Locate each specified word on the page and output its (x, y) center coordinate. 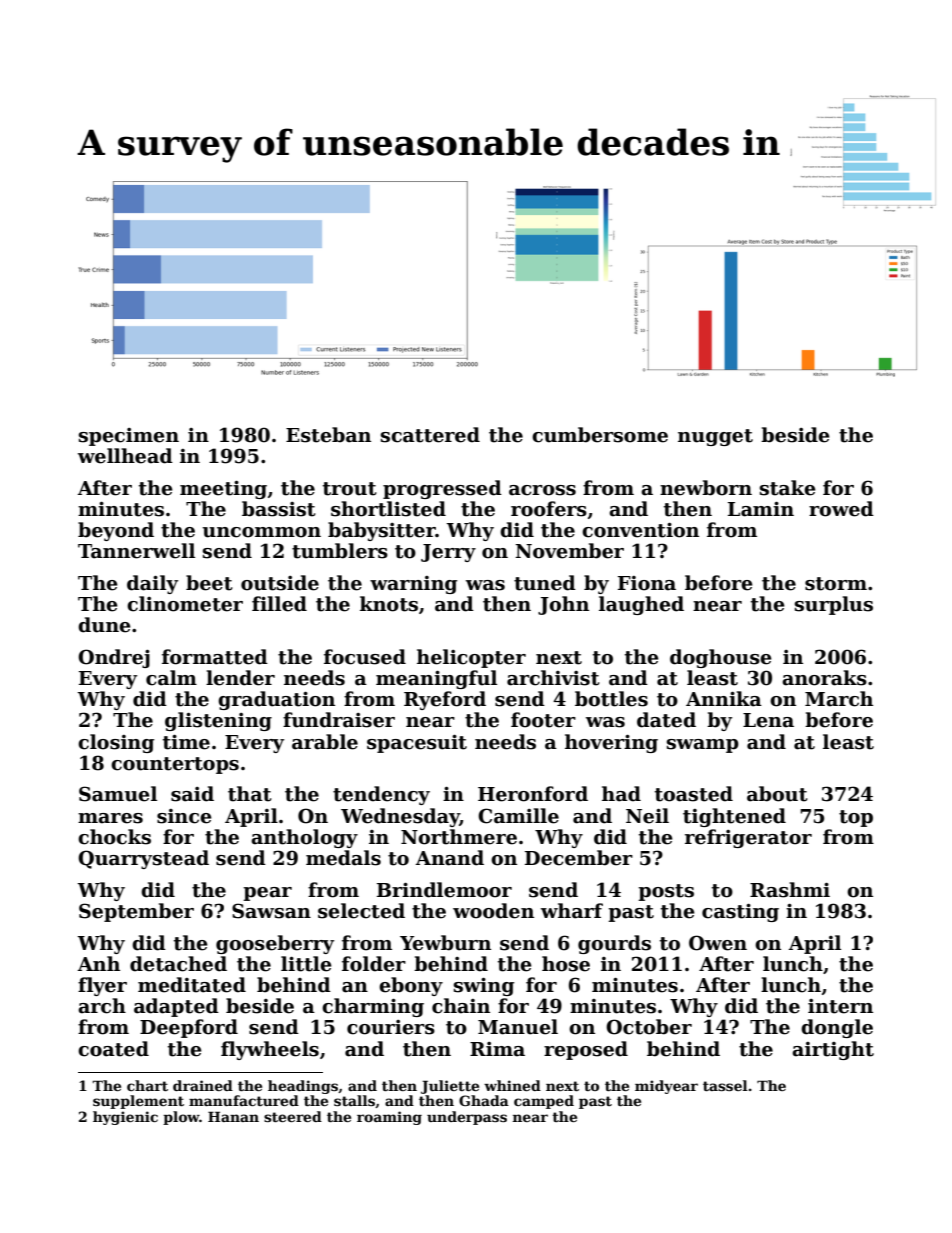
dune (104, 625)
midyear (666, 1087)
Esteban (328, 435)
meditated (192, 985)
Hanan (233, 1116)
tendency (381, 795)
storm (836, 584)
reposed (586, 1050)
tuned (545, 583)
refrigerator (748, 838)
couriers (391, 1027)
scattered (430, 435)
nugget (715, 437)
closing (116, 743)
